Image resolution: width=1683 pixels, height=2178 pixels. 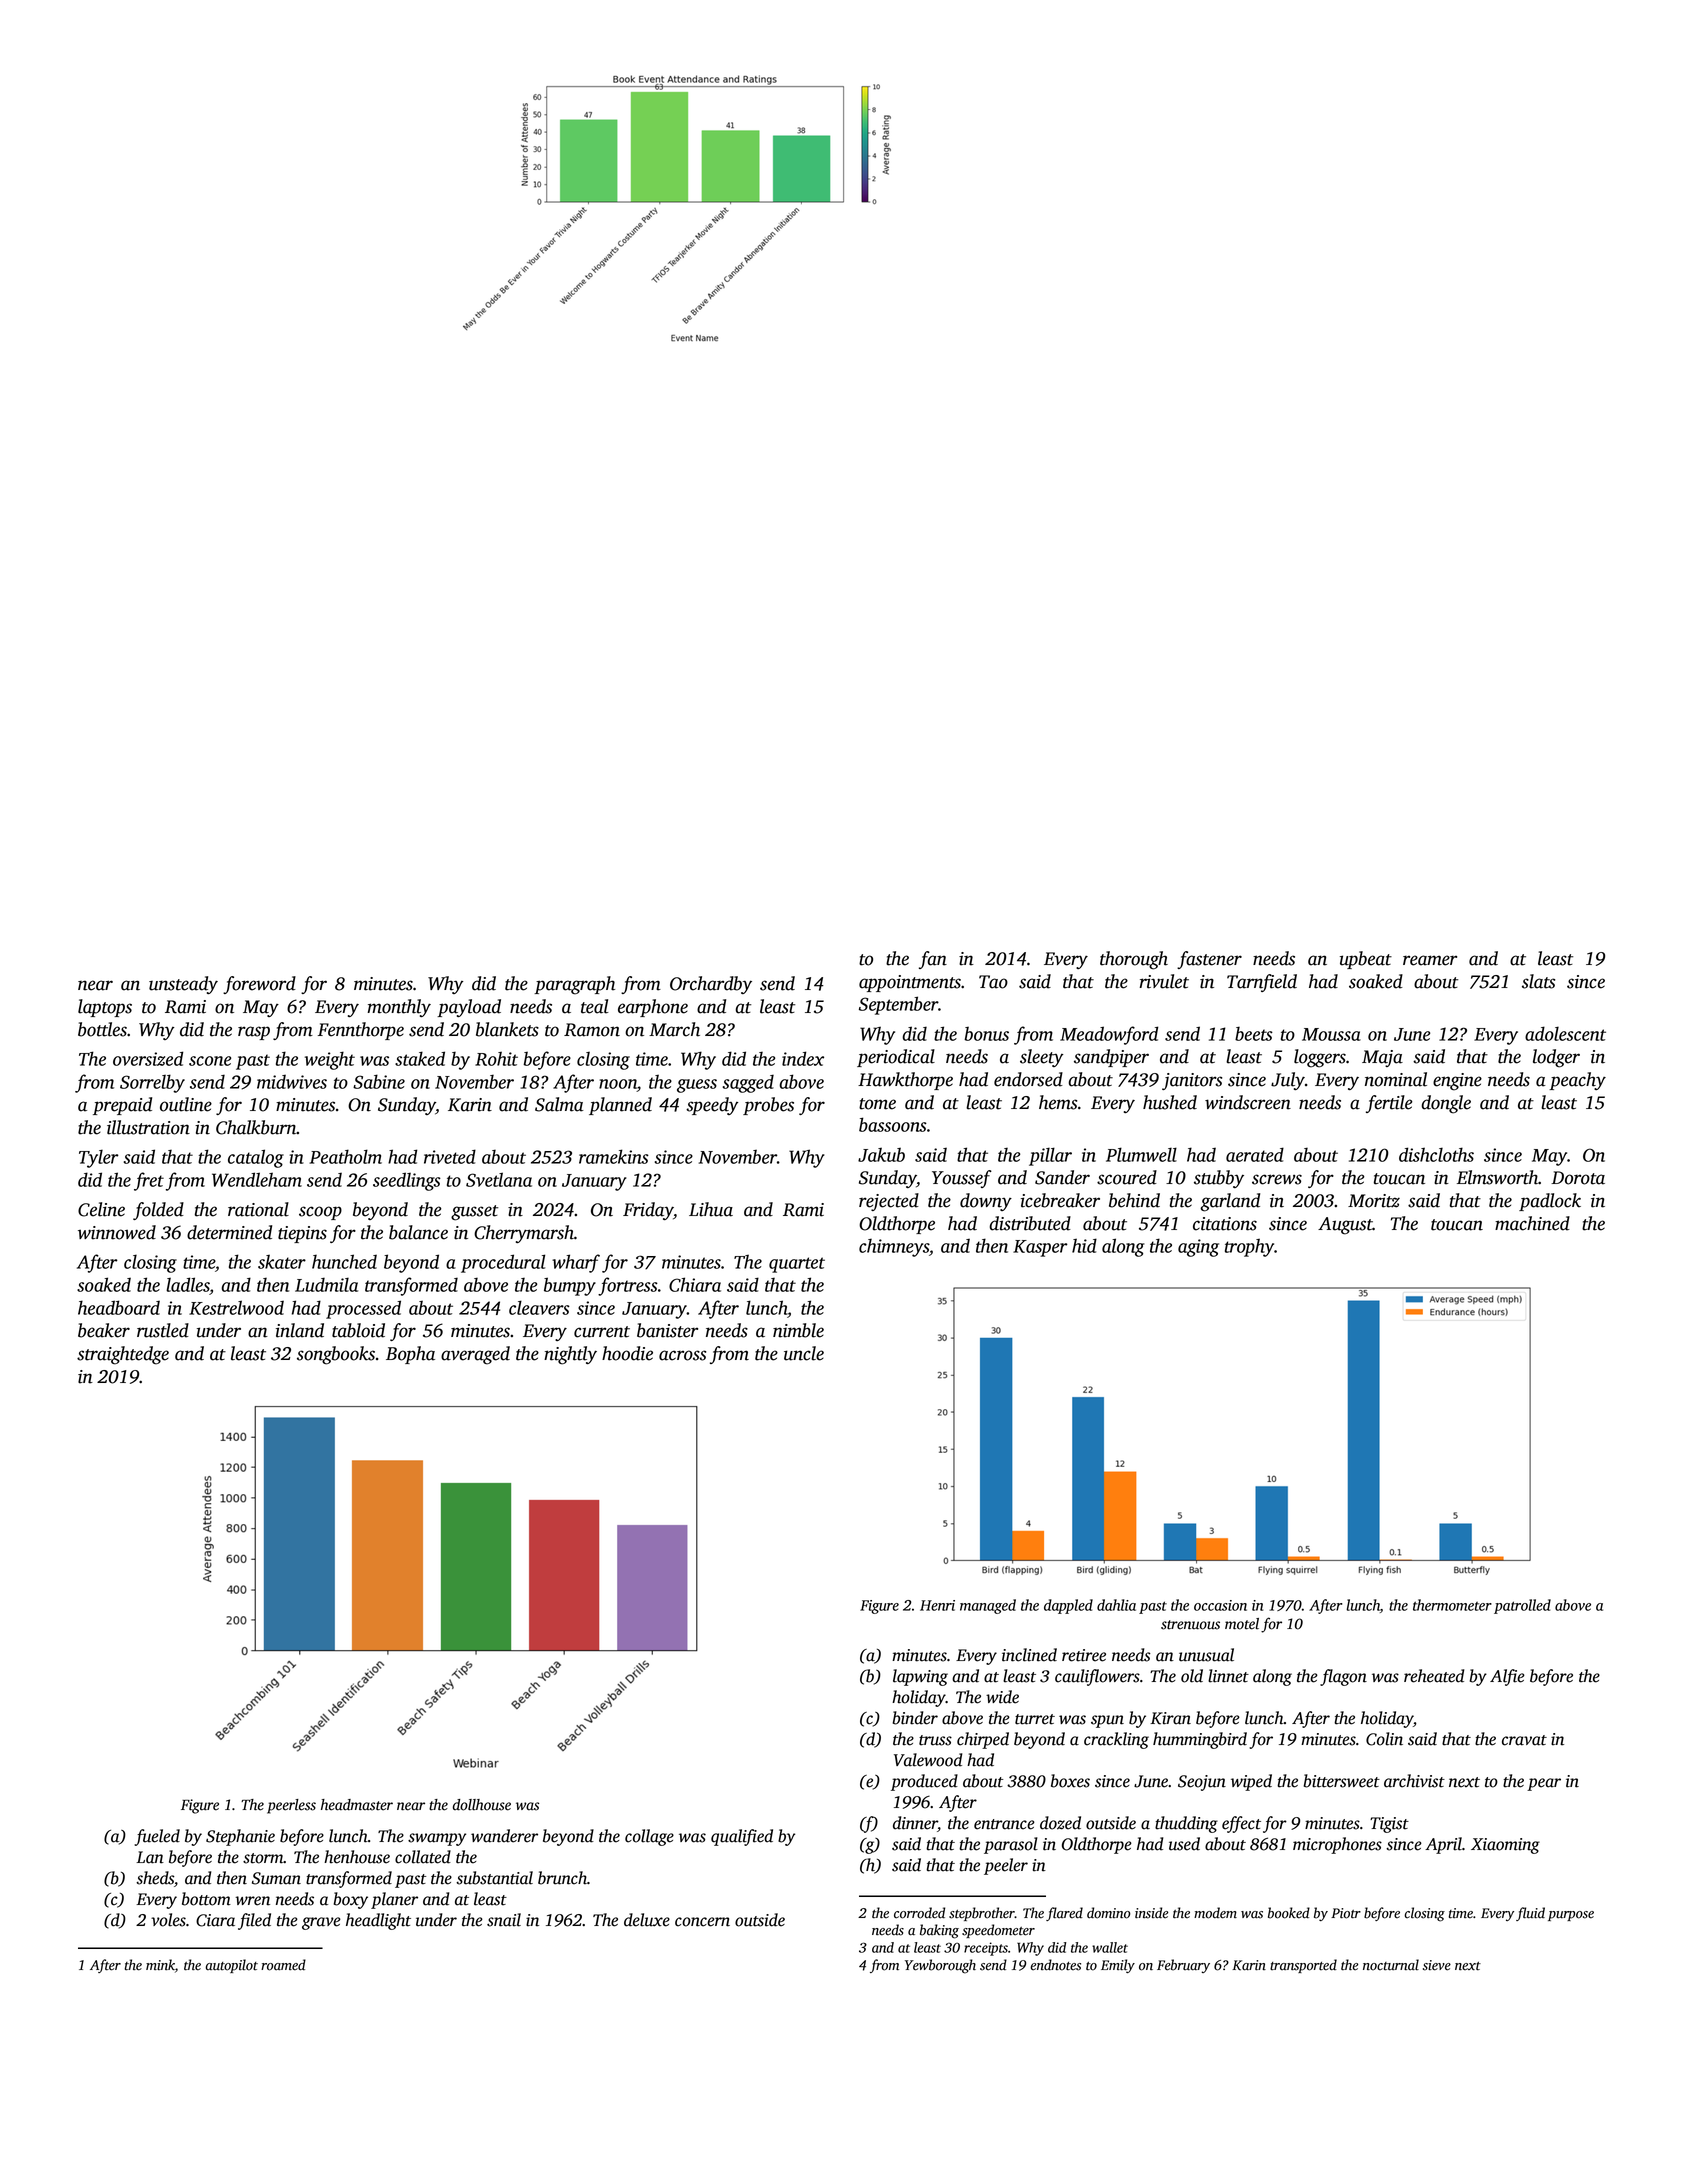 I want to click on dishcloths, so click(x=1436, y=1154).
